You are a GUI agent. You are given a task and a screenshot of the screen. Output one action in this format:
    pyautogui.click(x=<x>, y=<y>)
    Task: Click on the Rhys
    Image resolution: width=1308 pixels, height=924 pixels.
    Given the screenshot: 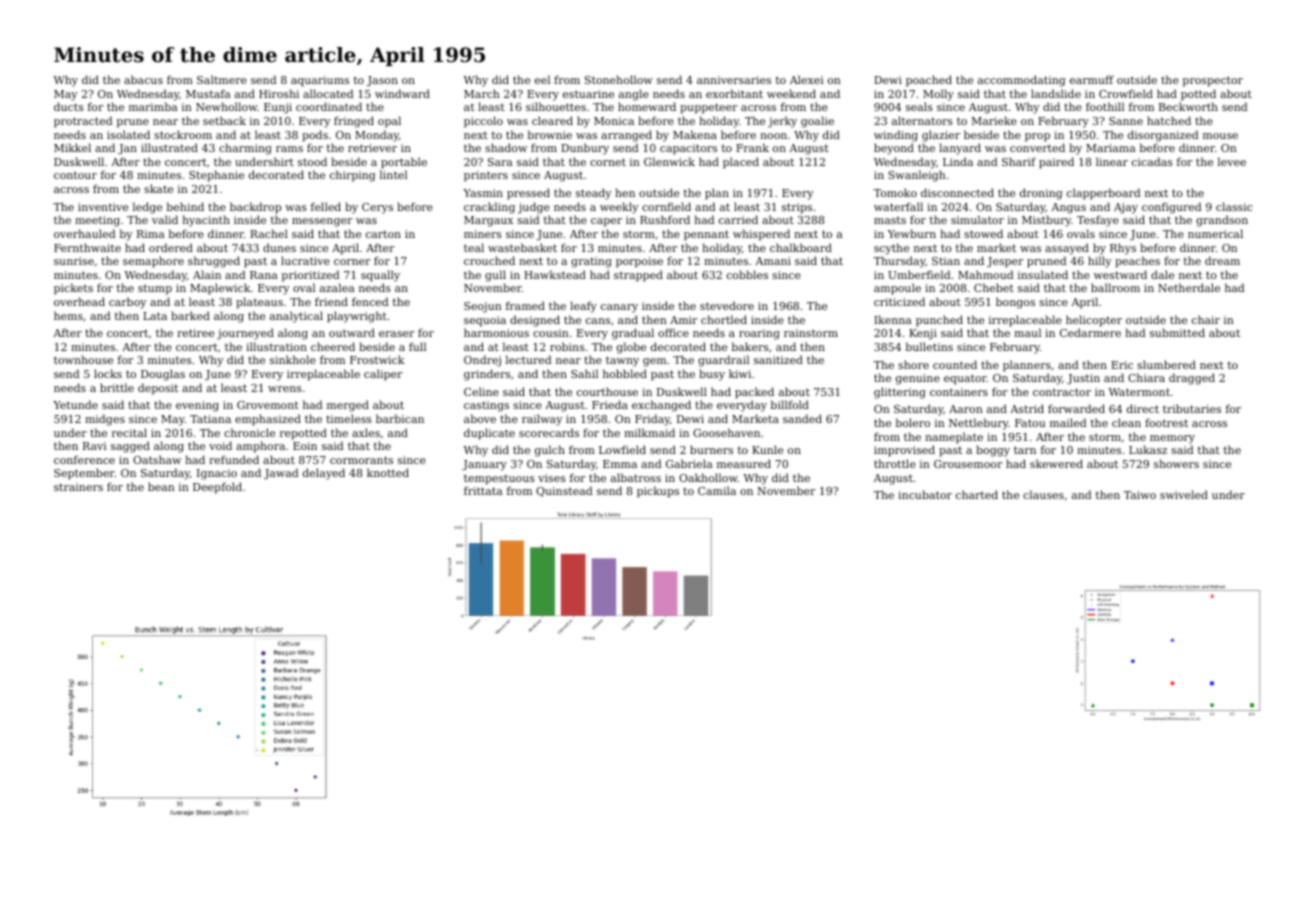 What is the action you would take?
    pyautogui.click(x=1123, y=249)
